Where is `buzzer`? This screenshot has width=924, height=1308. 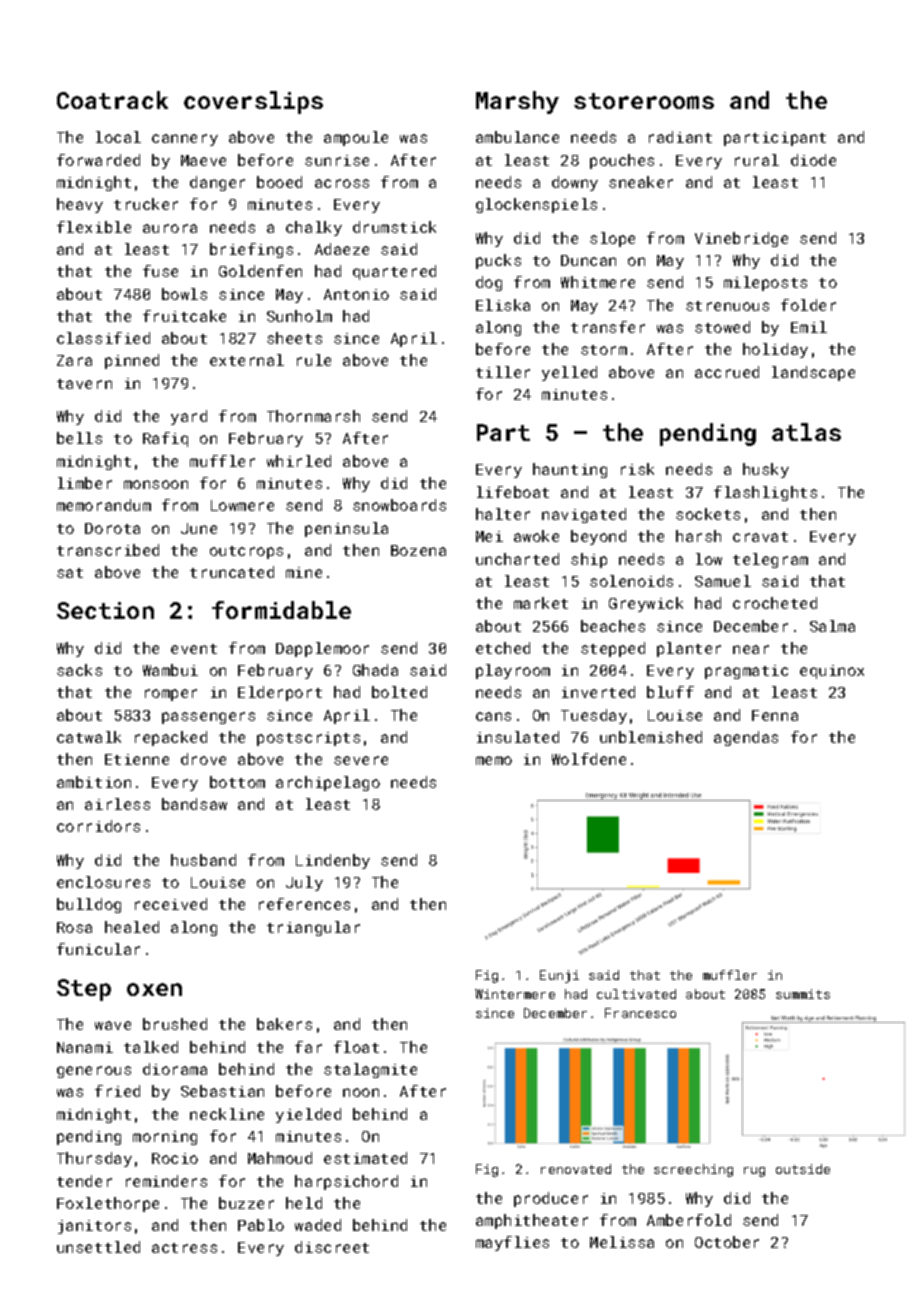
buzzer is located at coordinates (246, 1203).
